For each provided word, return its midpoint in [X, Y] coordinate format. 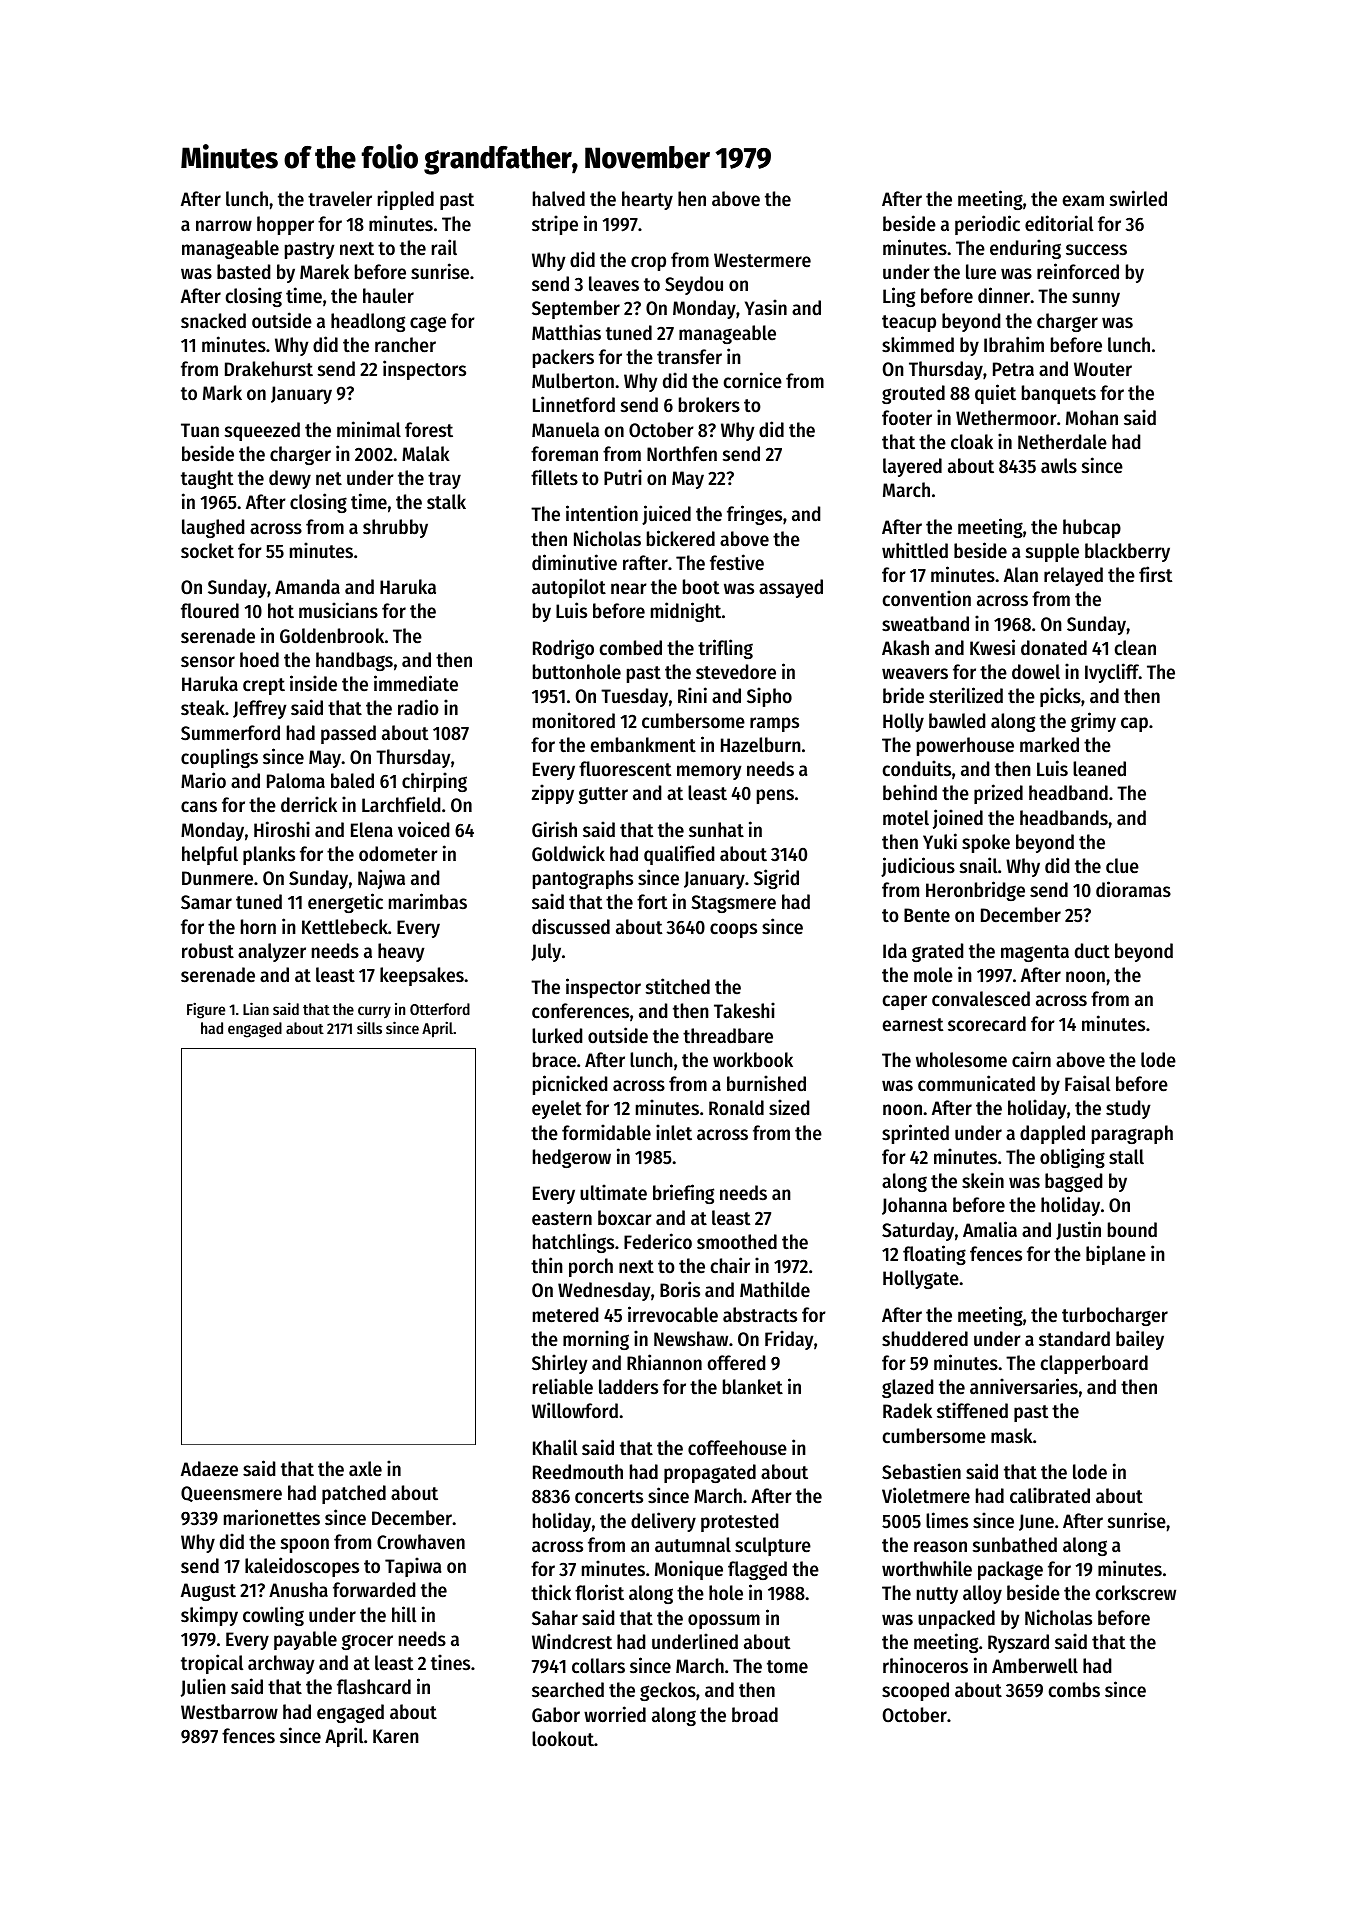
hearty [647, 200]
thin [547, 1265]
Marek [324, 272]
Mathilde [775, 1289]
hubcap [1092, 528]
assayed [791, 588]
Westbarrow [229, 1712]
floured [210, 611]
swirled [1138, 198]
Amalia [990, 1229]
